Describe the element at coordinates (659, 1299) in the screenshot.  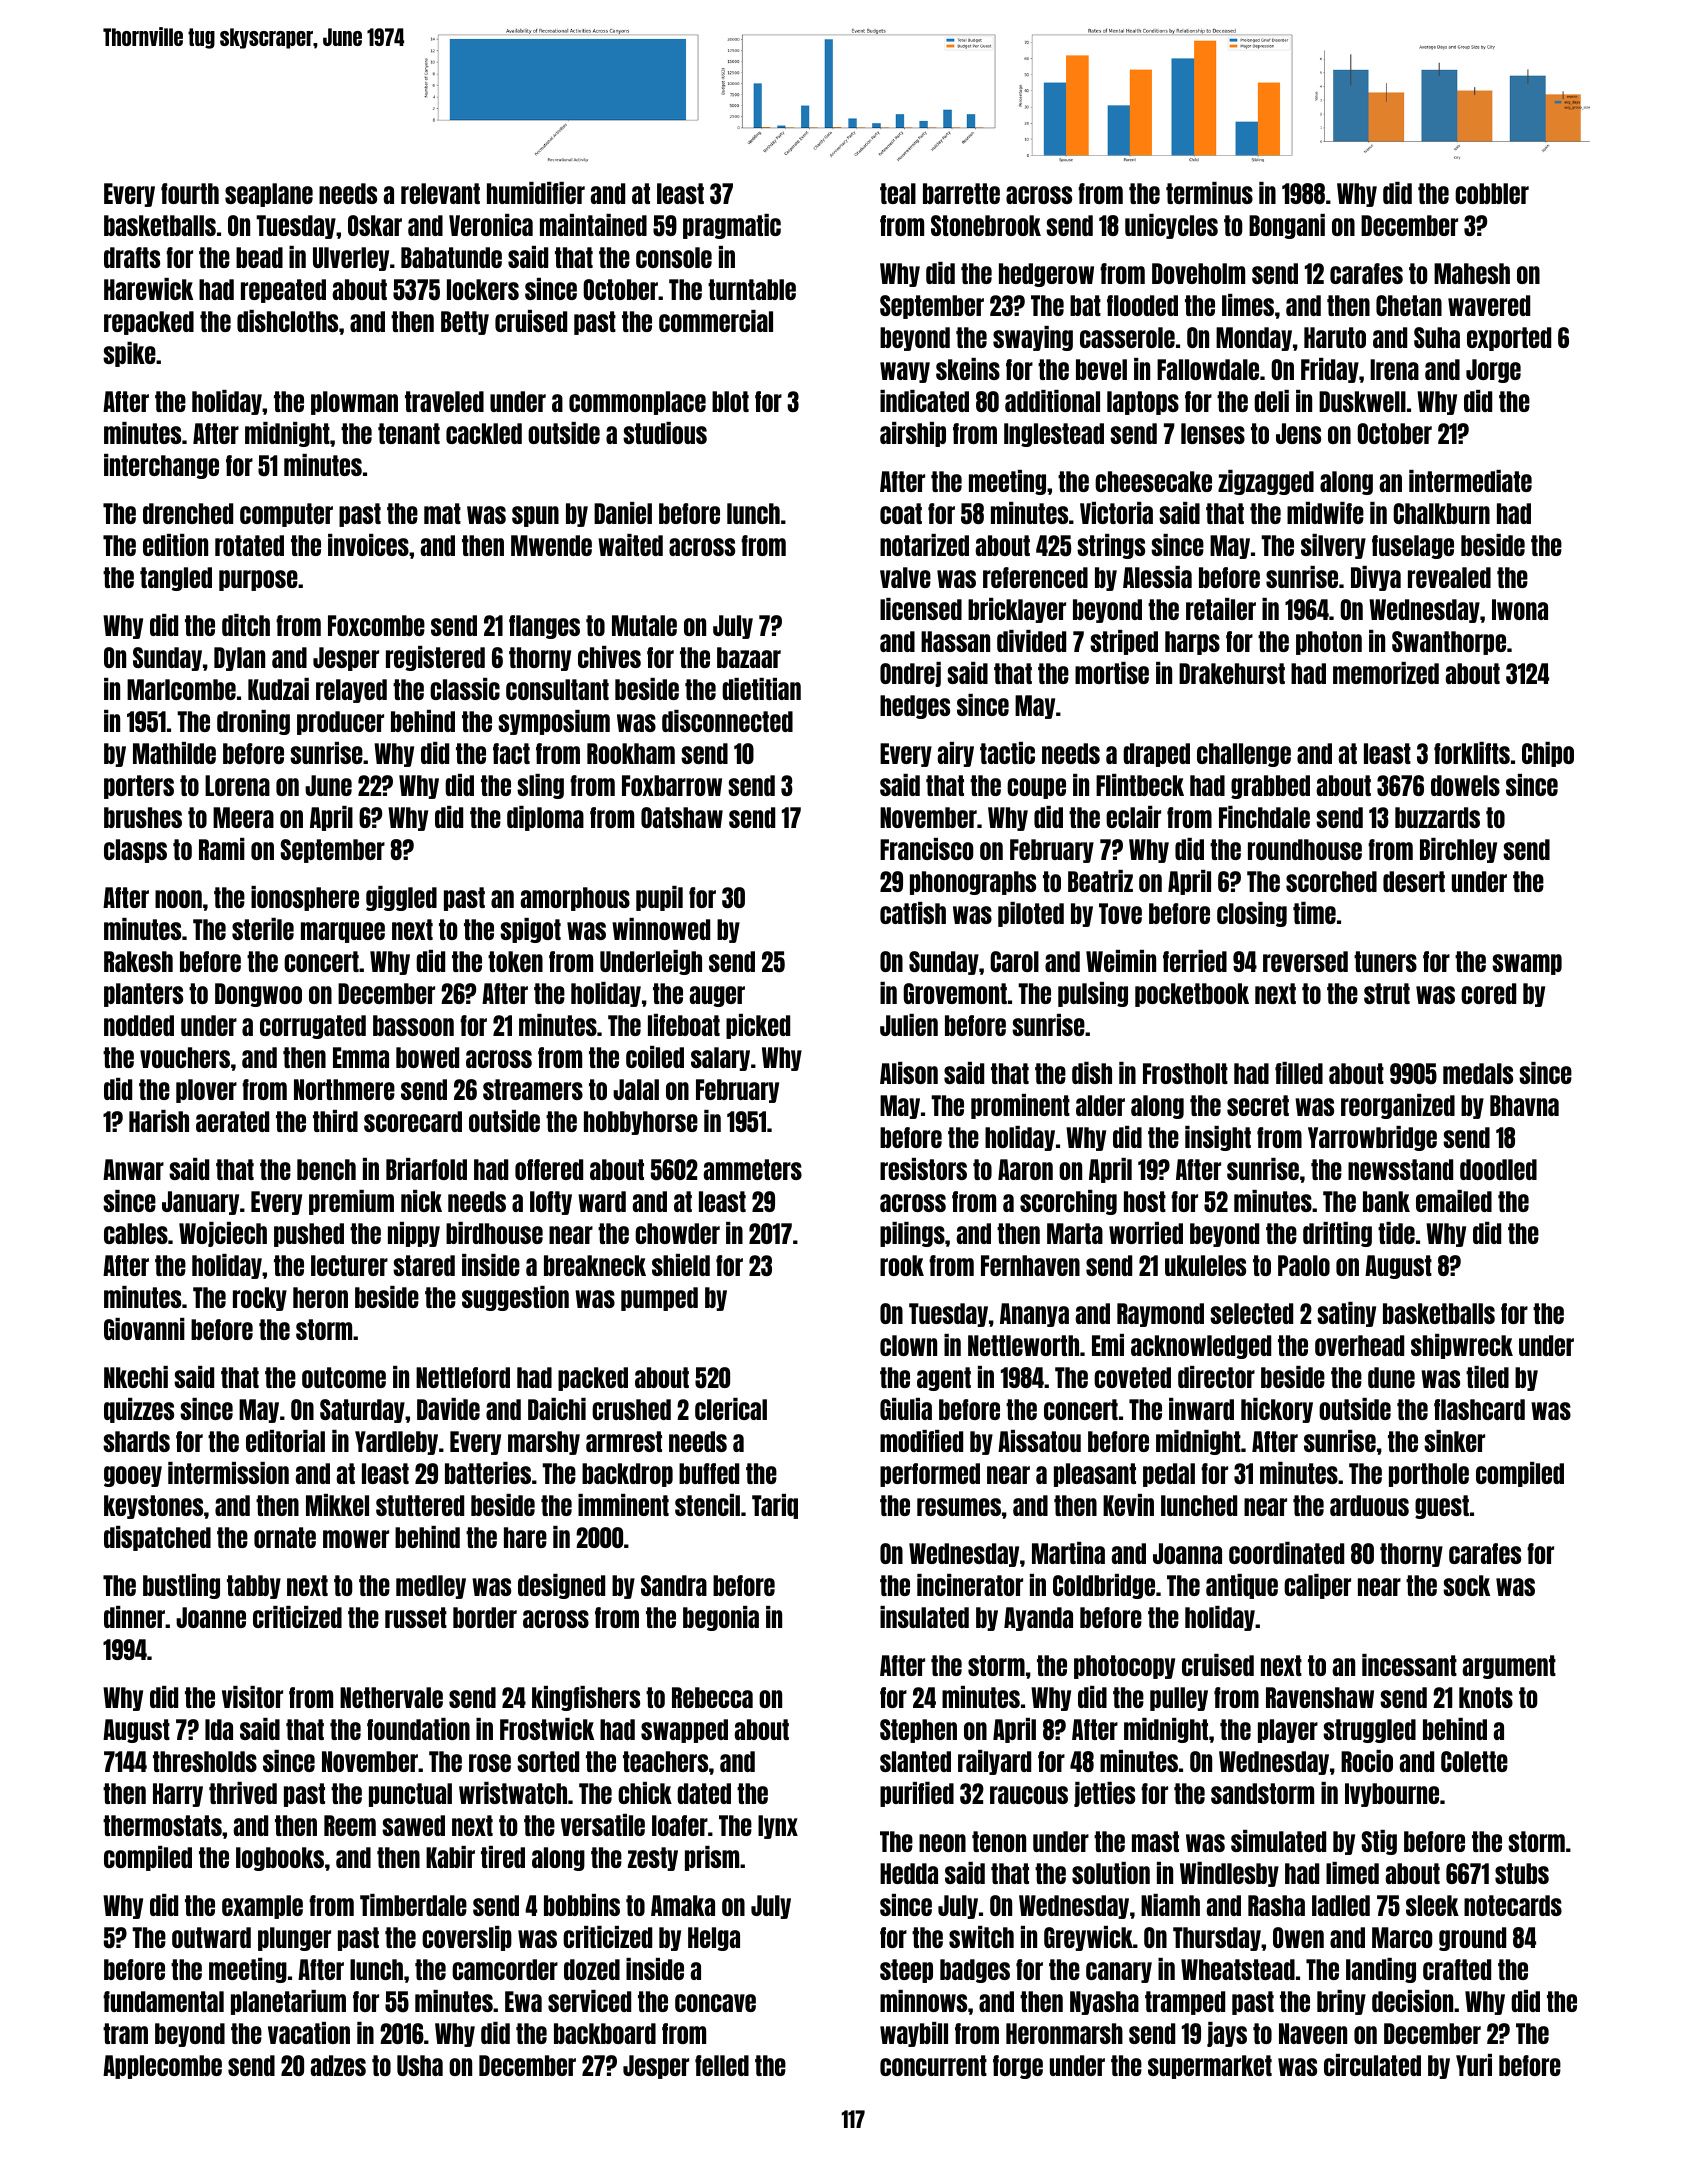
I see `pumped` at that location.
